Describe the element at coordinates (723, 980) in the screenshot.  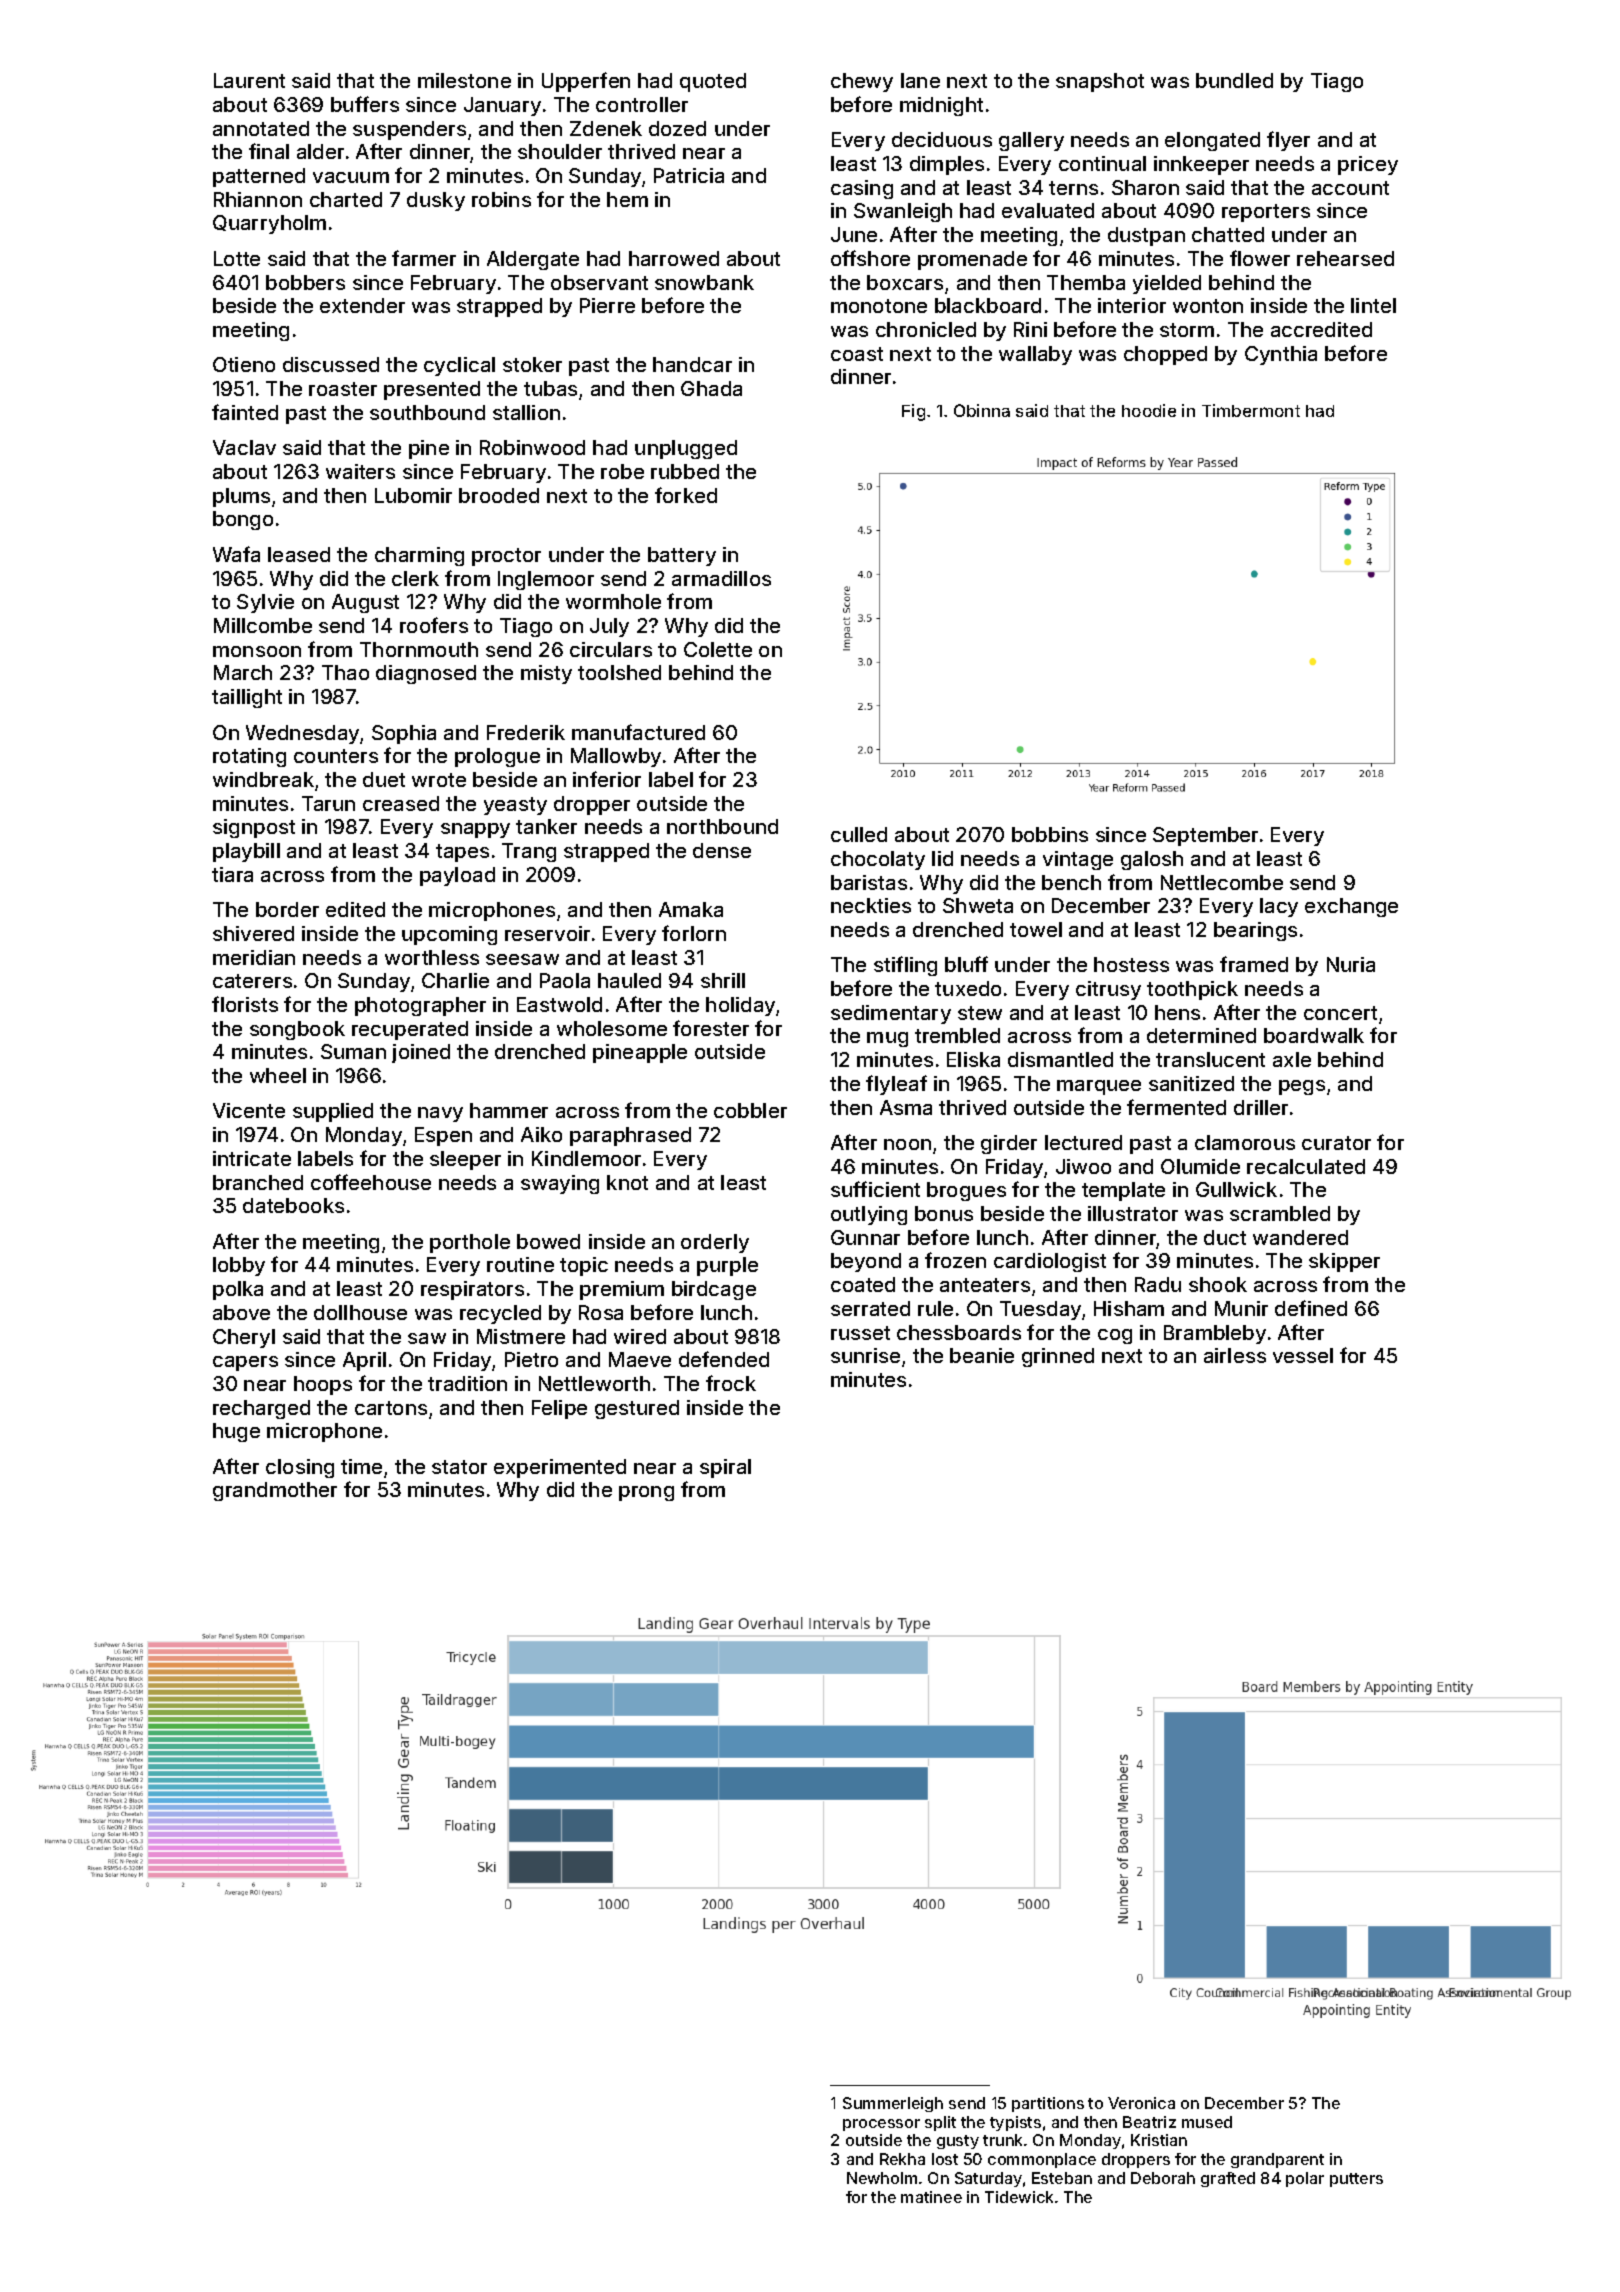
I see `shrill` at that location.
